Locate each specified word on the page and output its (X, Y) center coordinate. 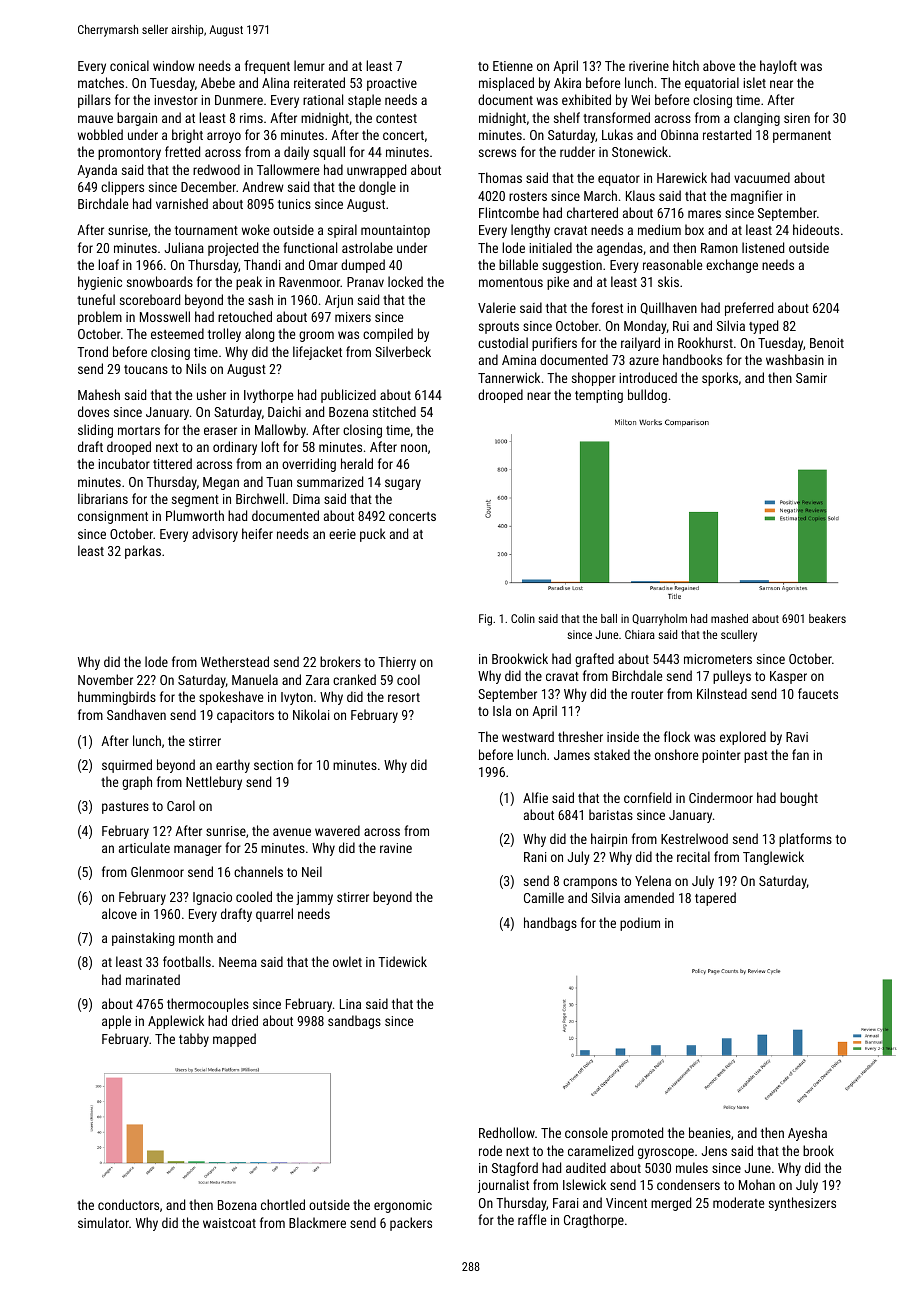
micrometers (718, 659)
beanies (710, 1132)
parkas (143, 552)
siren (797, 118)
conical (129, 65)
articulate (144, 847)
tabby (194, 1040)
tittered (172, 463)
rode (490, 1150)
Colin (523, 618)
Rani (535, 857)
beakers (827, 618)
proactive (392, 84)
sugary (403, 484)
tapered (715, 899)
